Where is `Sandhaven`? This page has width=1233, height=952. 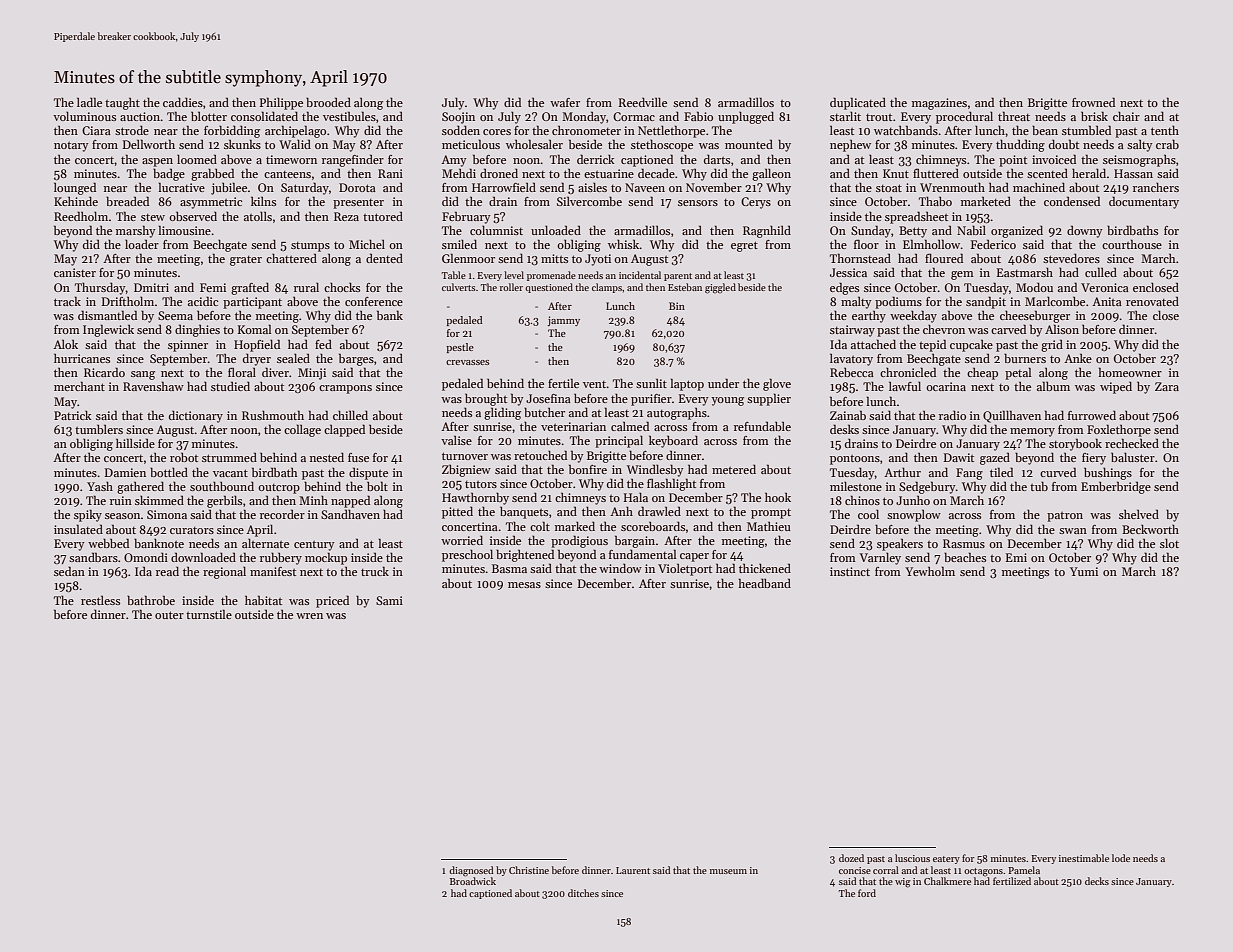
Sandhaven is located at coordinates (350, 514).
